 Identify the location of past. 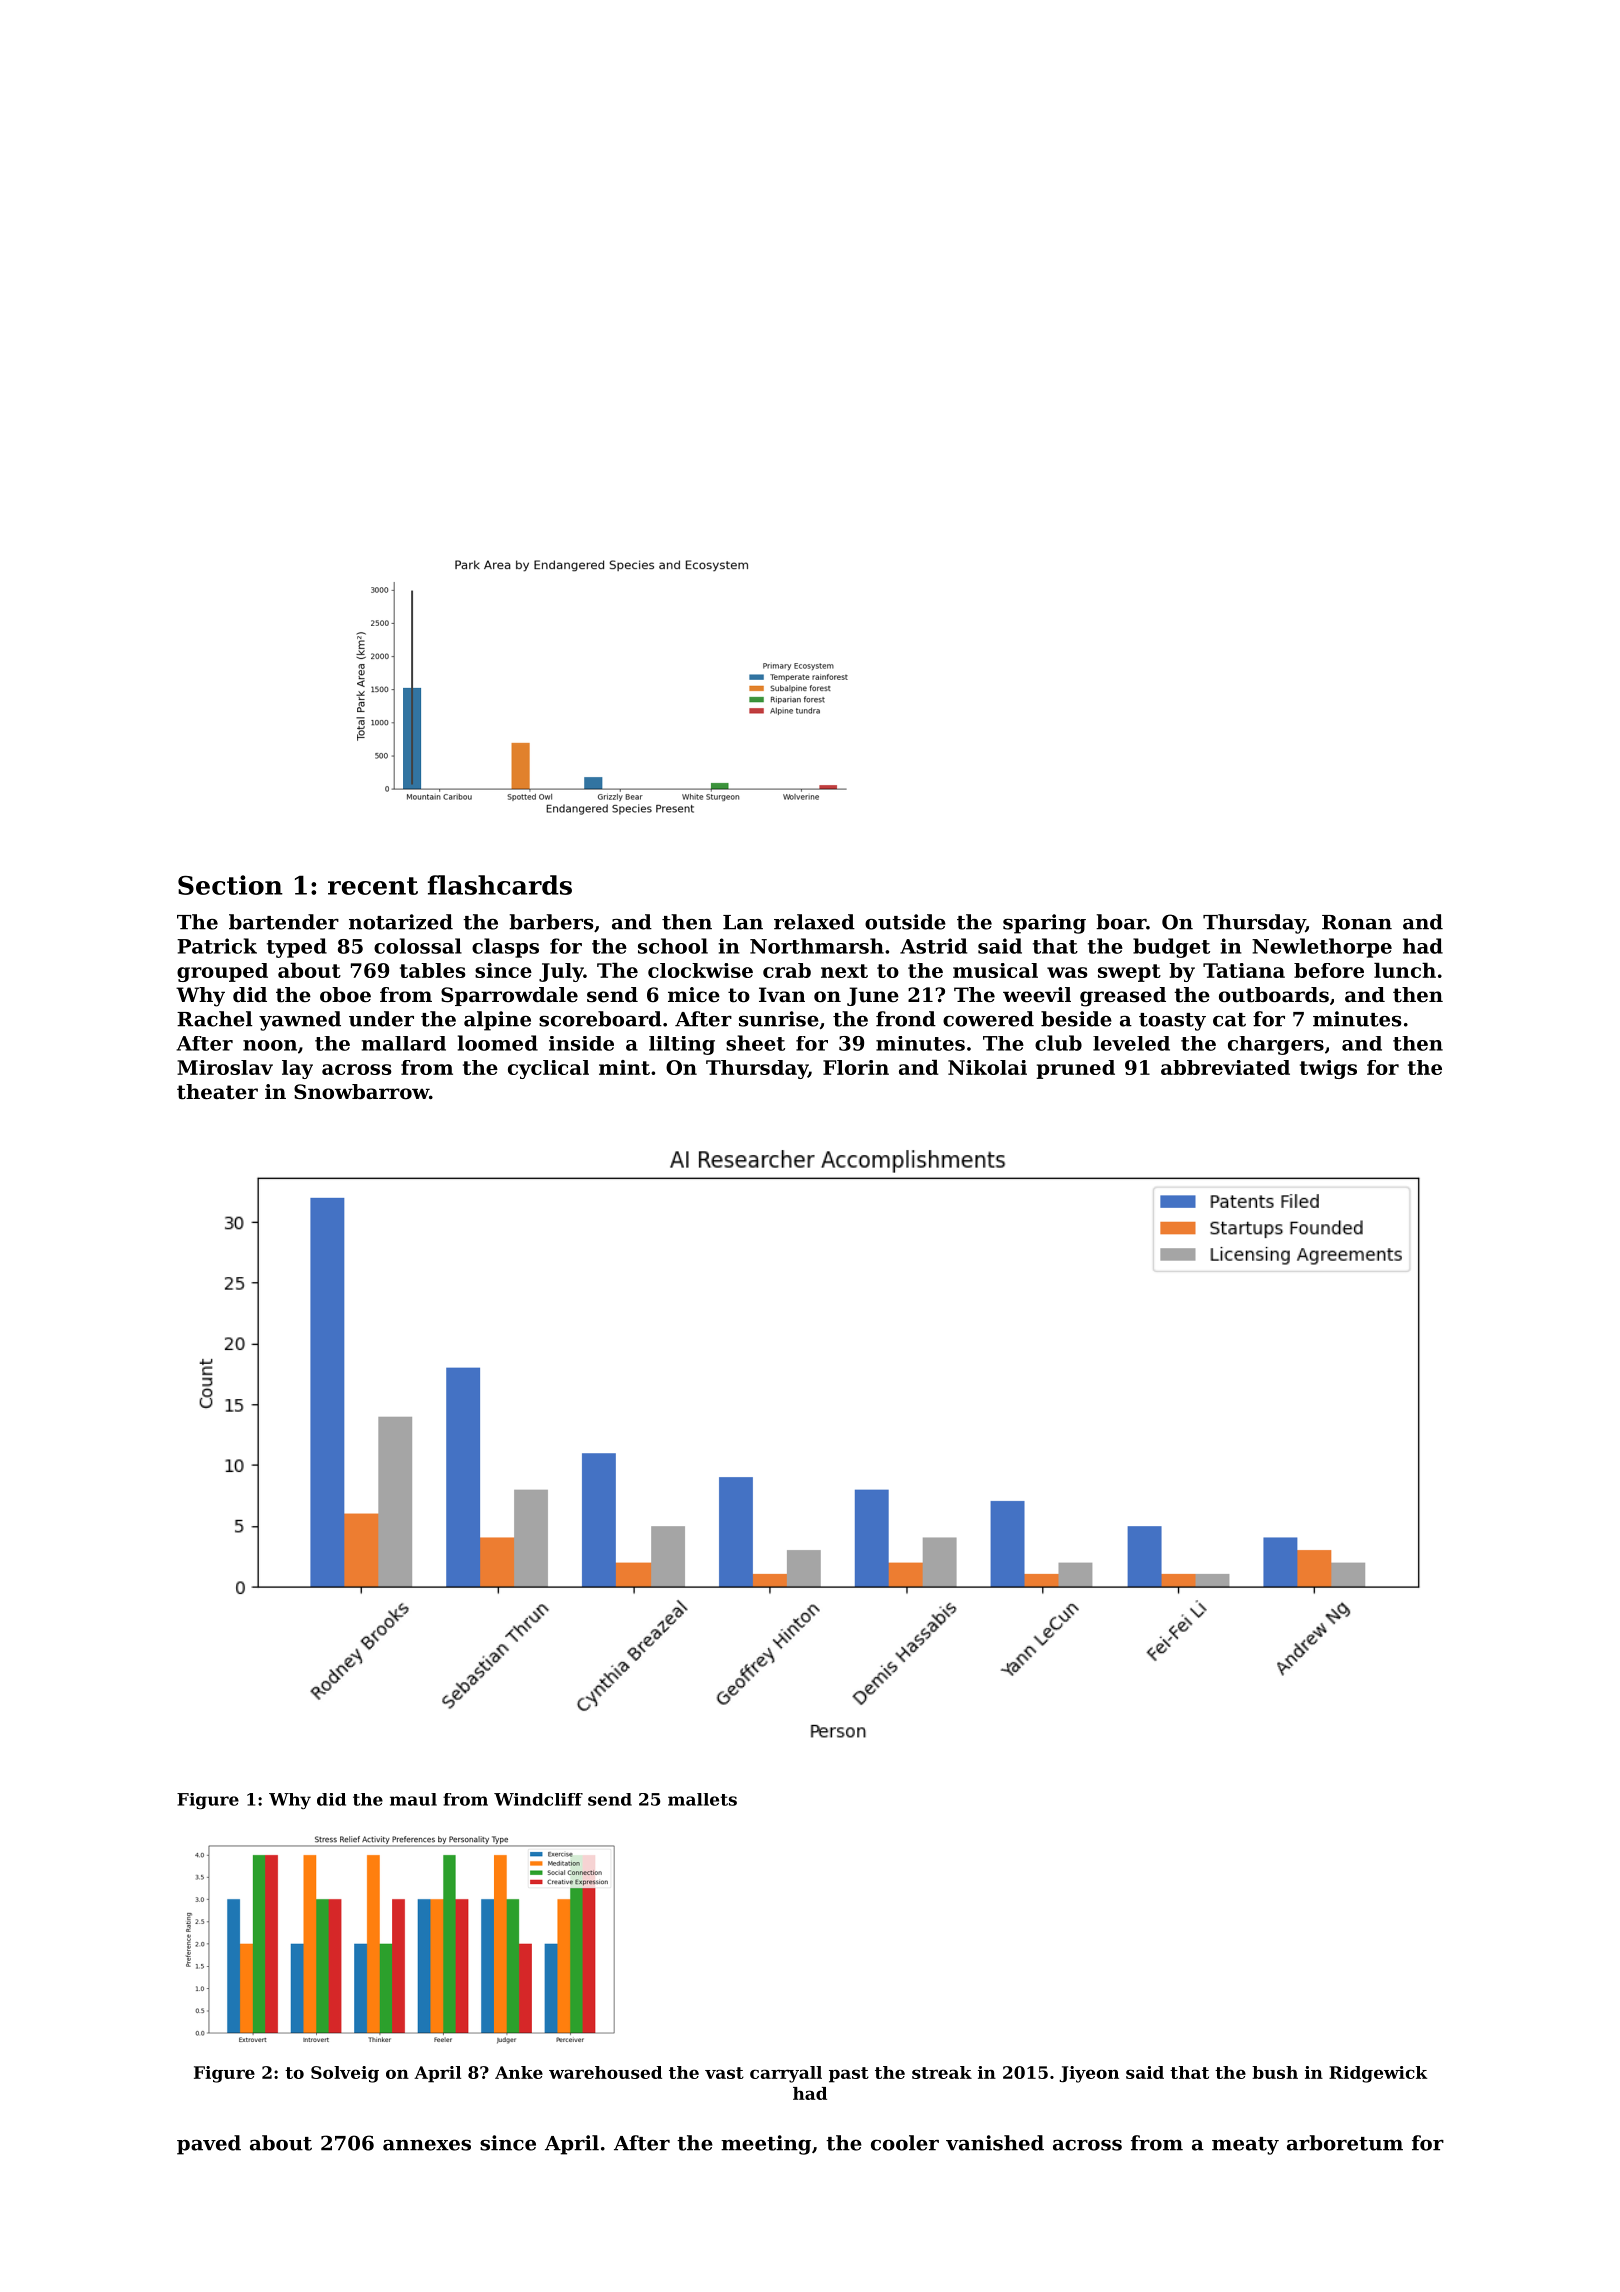
(849, 2075).
